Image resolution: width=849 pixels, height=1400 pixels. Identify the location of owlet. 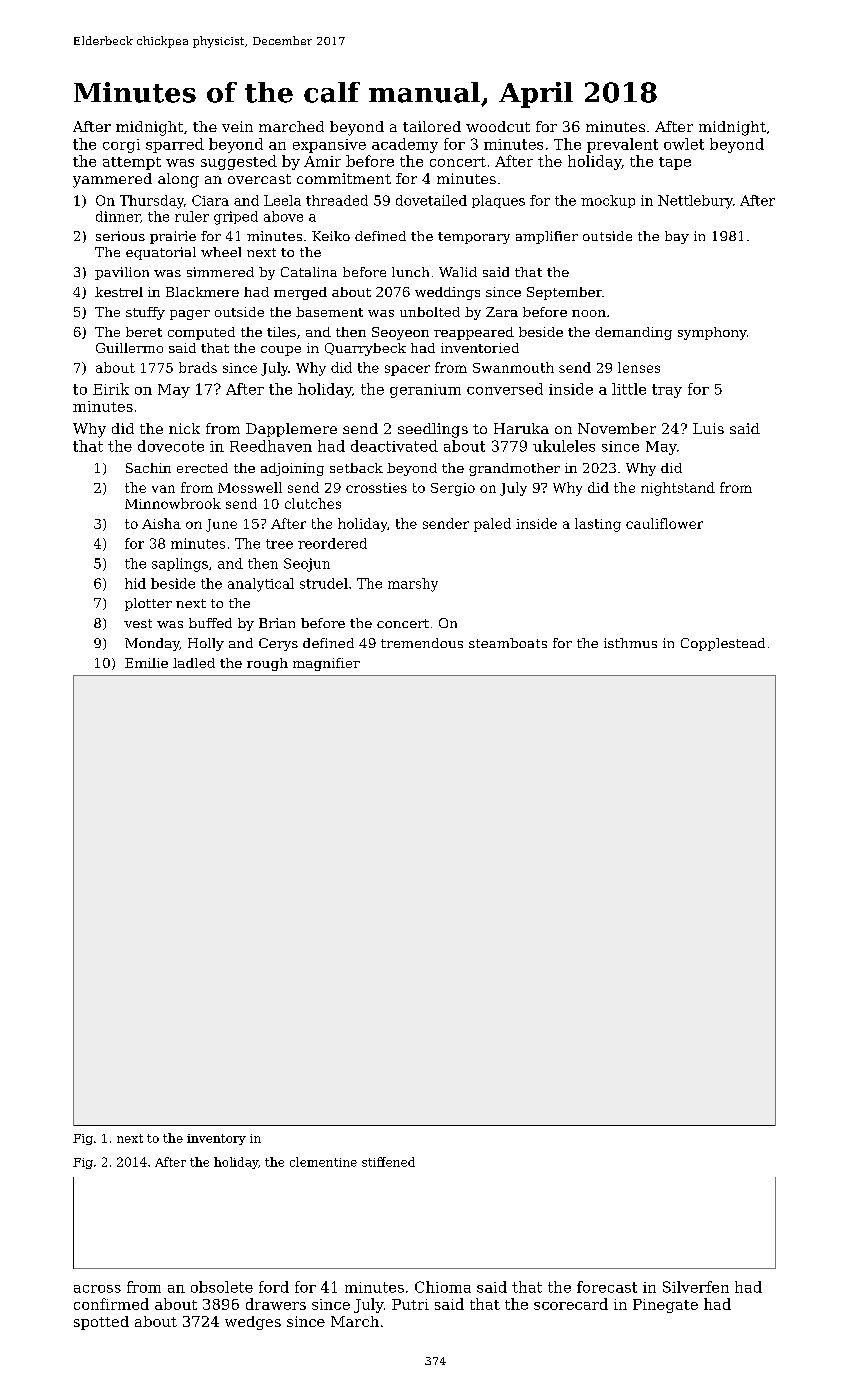
(684, 144).
